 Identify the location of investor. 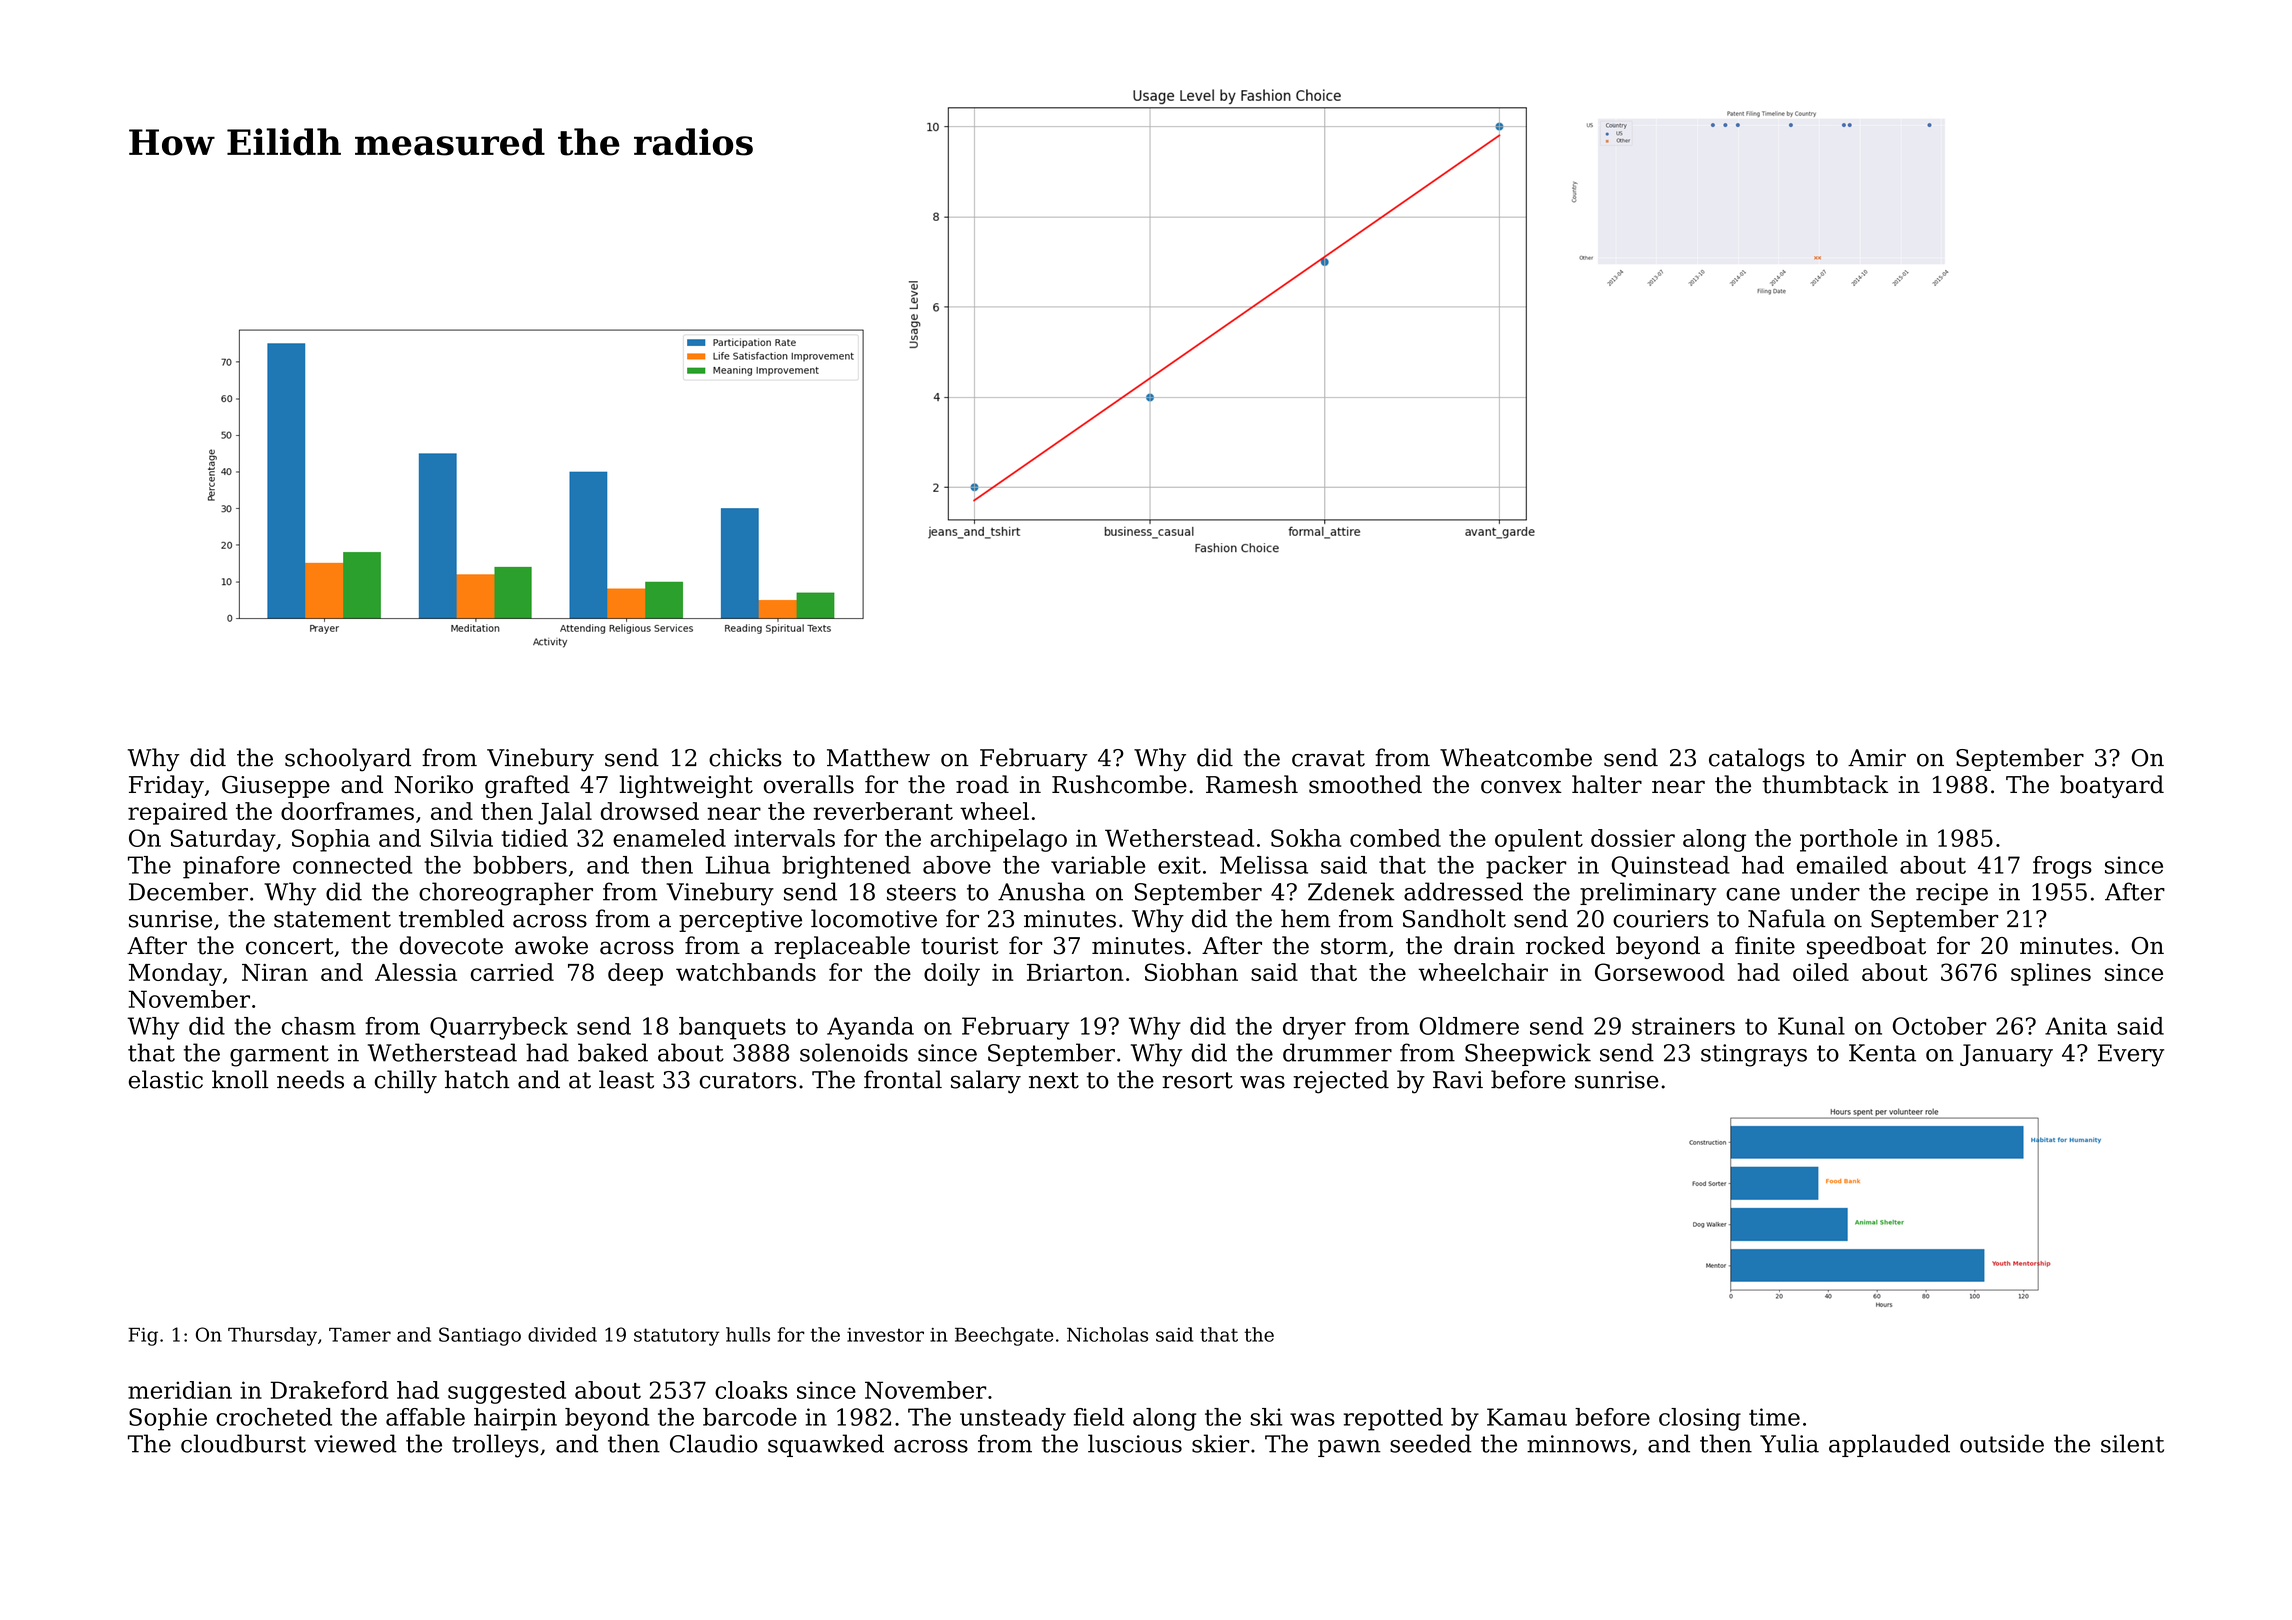
(885, 1335).
